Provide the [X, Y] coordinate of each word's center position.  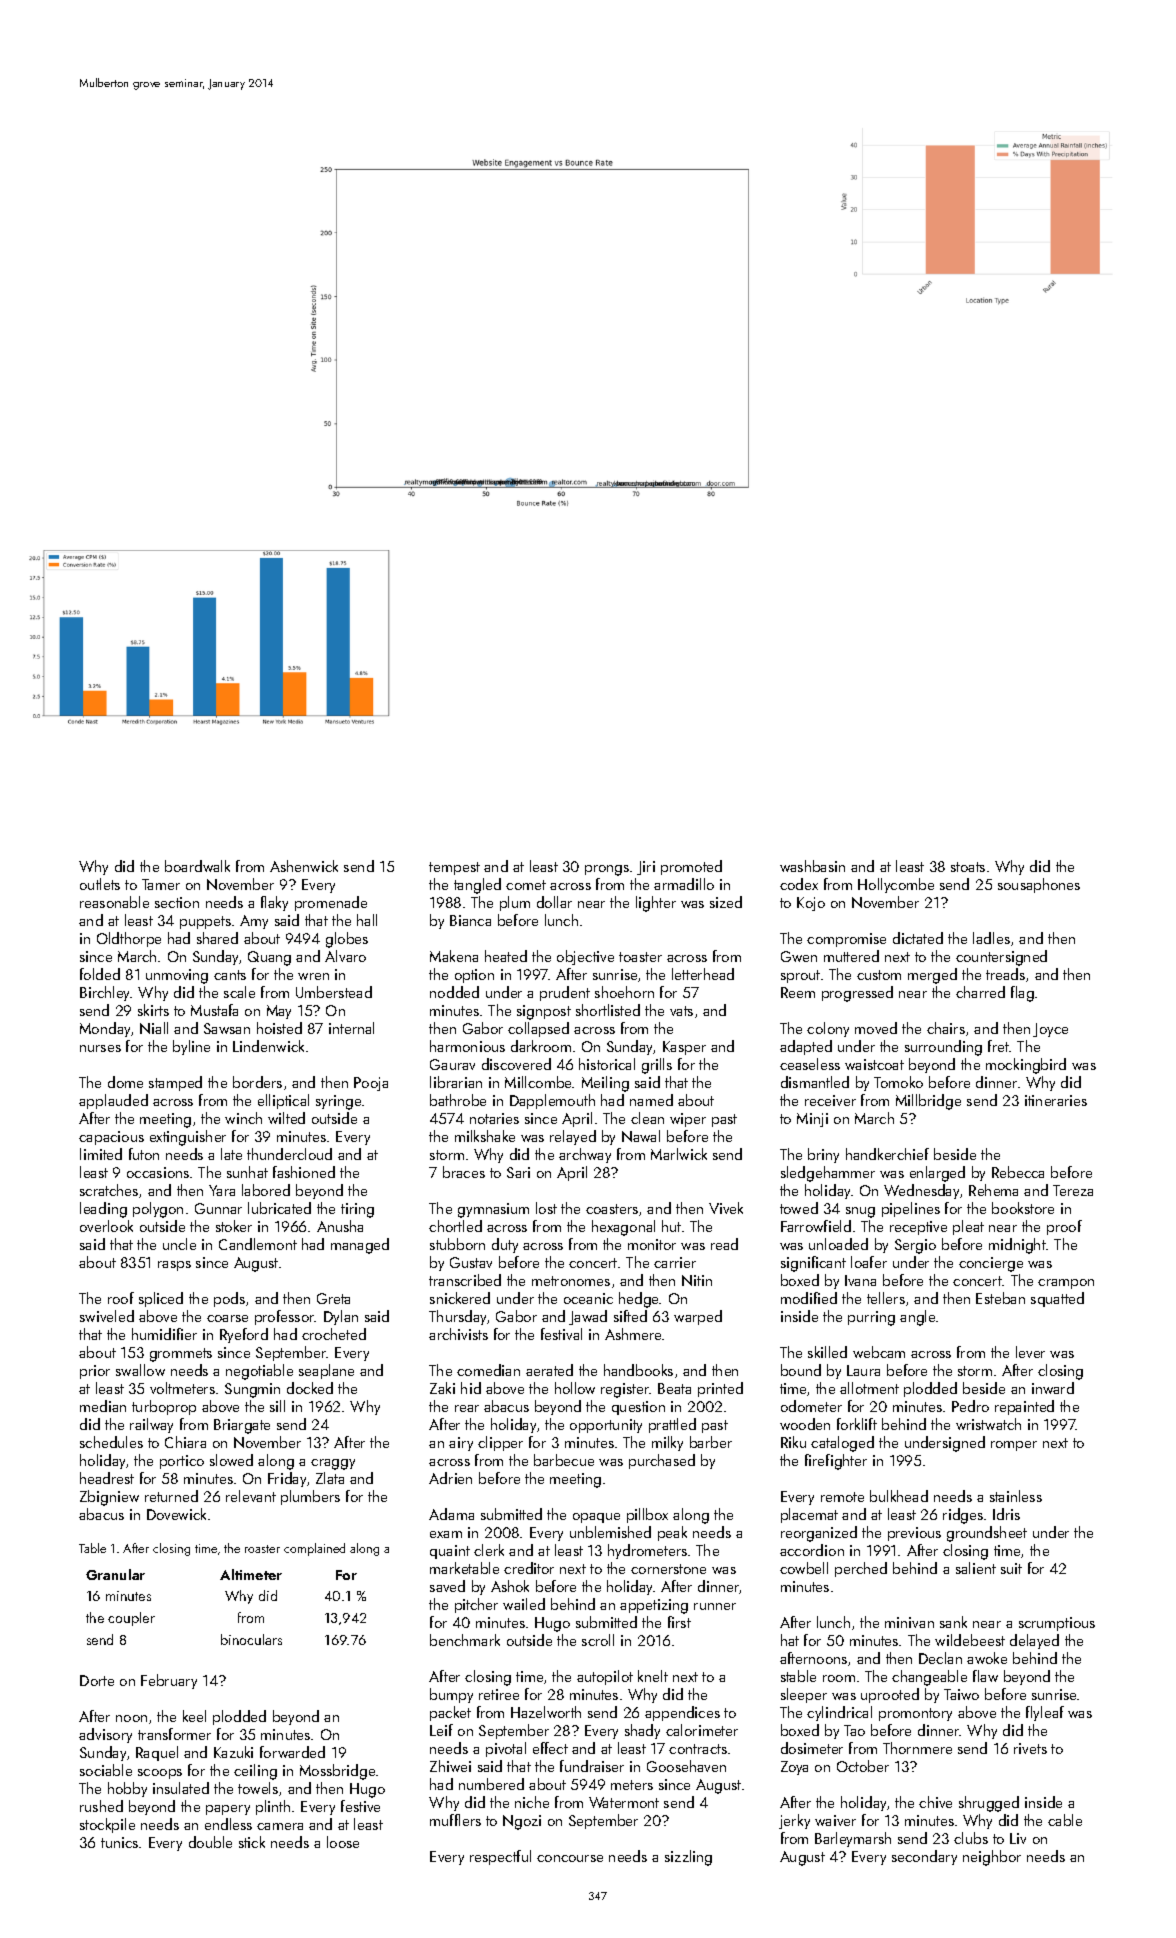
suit [1011, 1568]
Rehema [993, 1190]
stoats [968, 867]
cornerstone [668, 1569]
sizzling [688, 1858]
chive [935, 1802]
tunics [119, 1842]
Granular [115, 1574]
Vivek [726, 1208]
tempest [454, 868]
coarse [227, 1318]
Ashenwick [304, 866]
